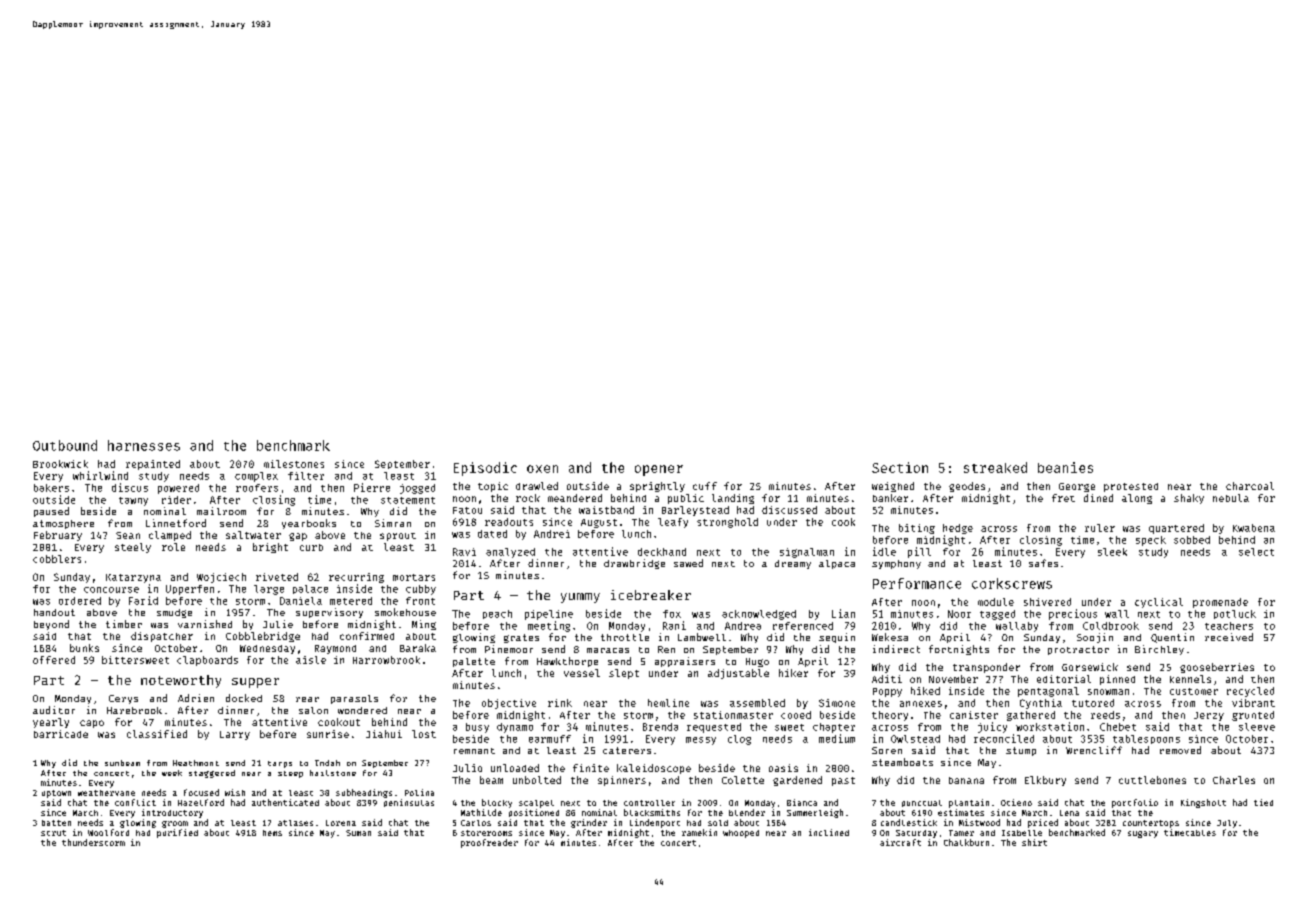  What do you see at coordinates (890, 637) in the document?
I see `Wekesa` at bounding box center [890, 637].
